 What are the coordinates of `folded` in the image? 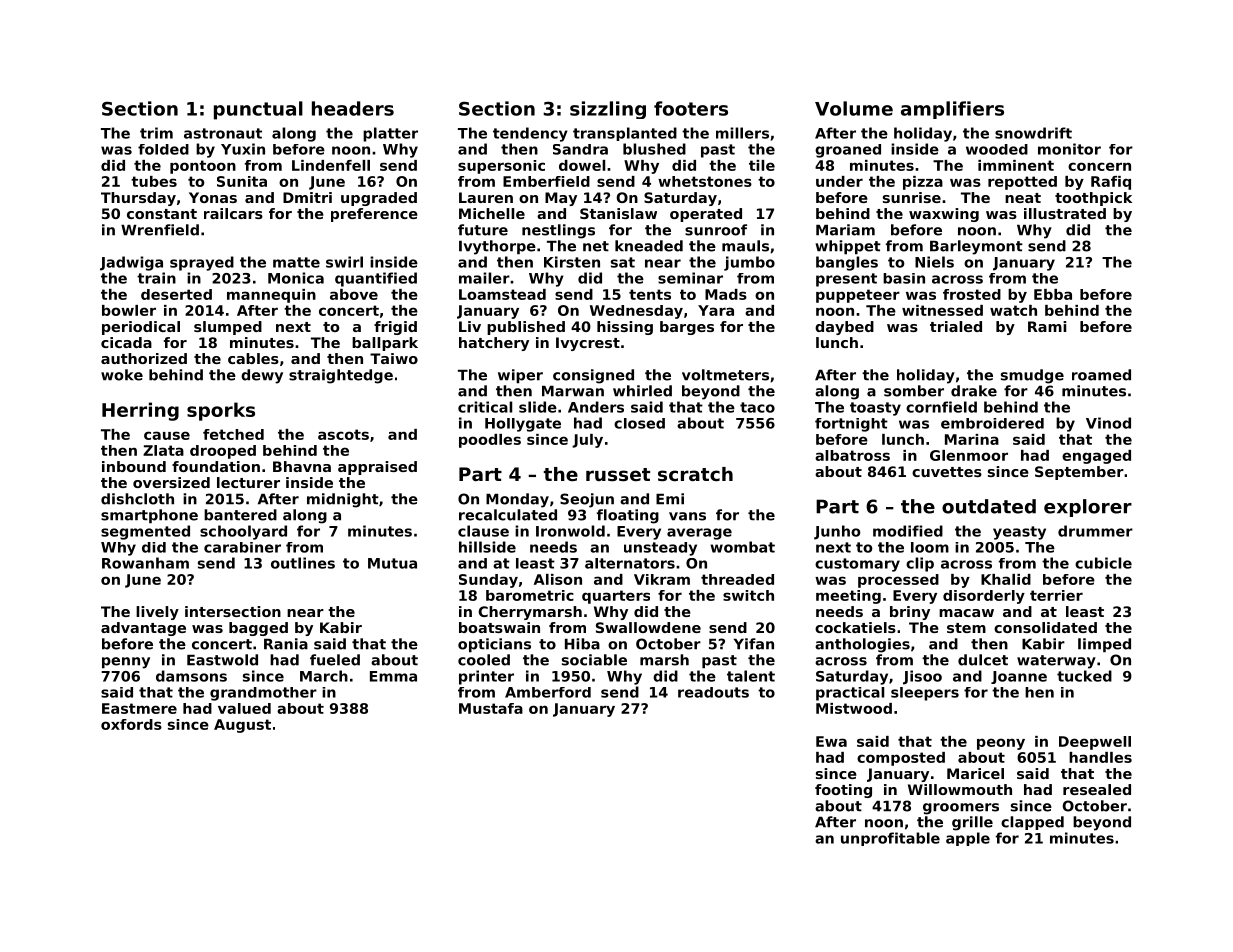 It's located at (163, 149).
